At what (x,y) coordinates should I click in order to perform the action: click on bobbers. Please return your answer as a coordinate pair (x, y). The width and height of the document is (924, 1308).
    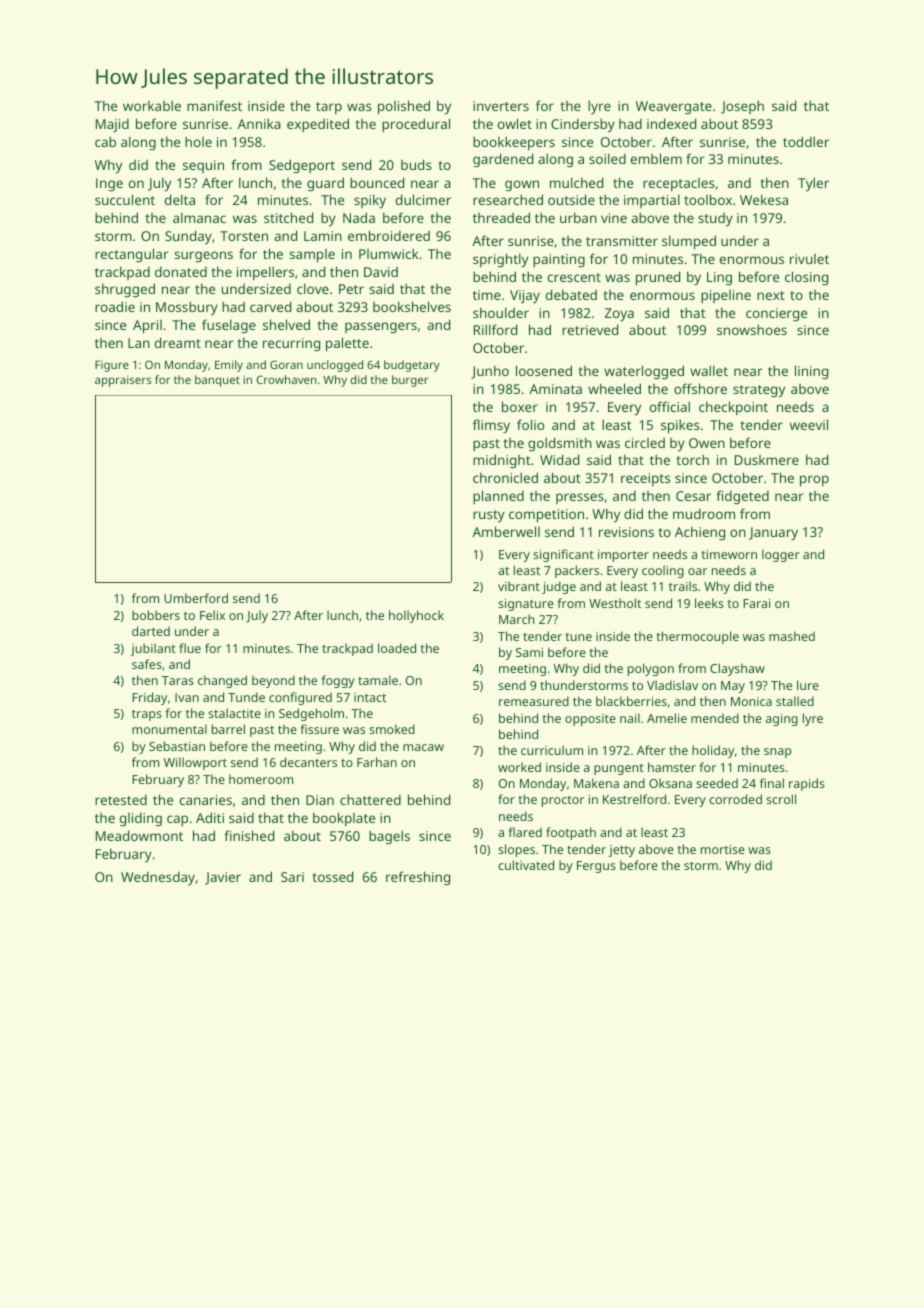
    Looking at the image, I should click on (156, 615).
